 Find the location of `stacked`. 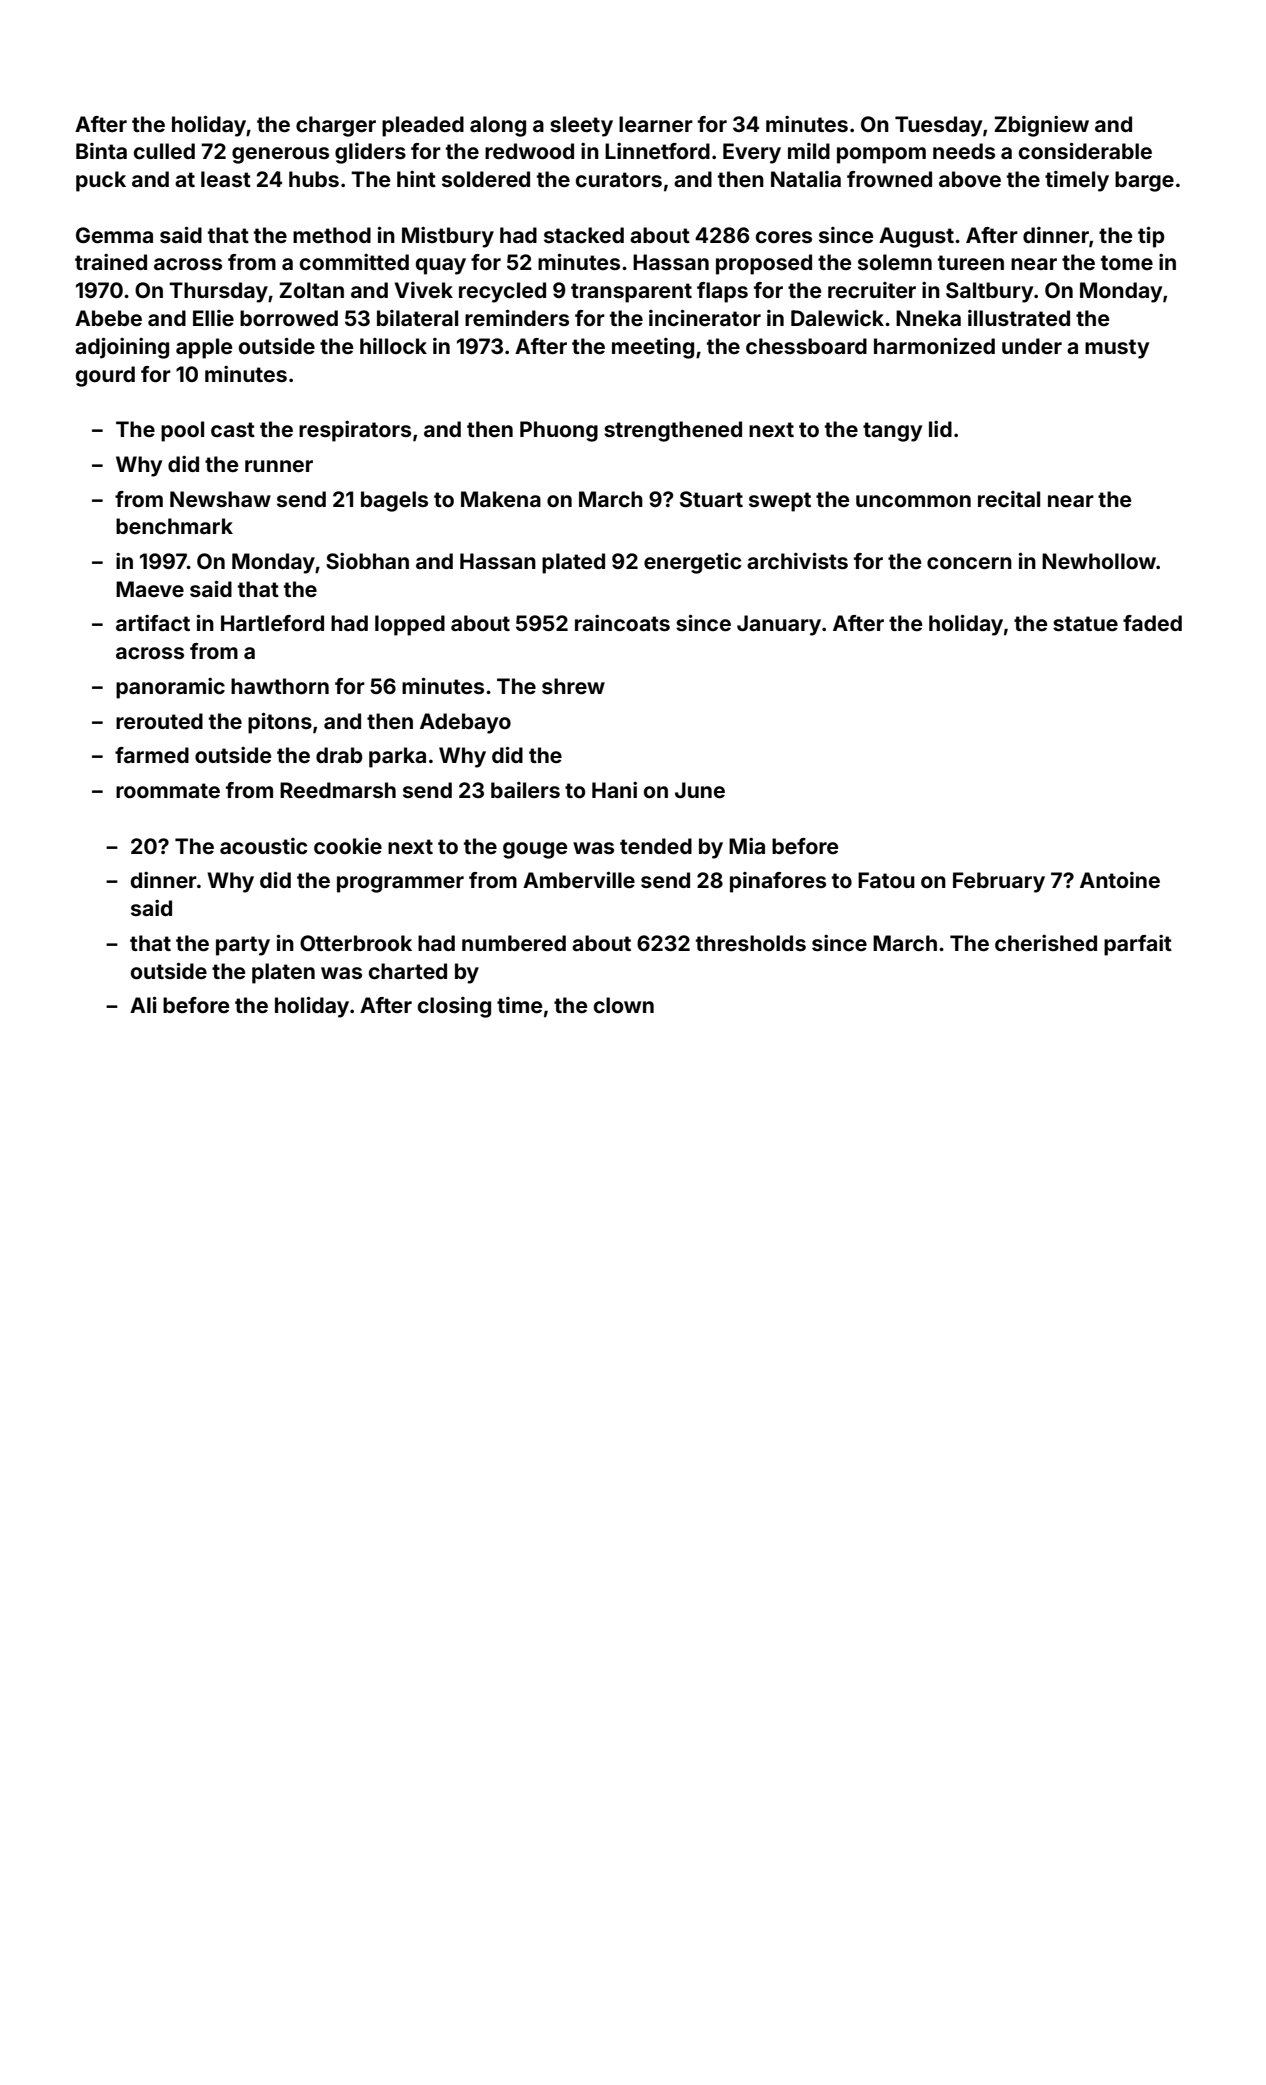

stacked is located at coordinates (584, 235).
